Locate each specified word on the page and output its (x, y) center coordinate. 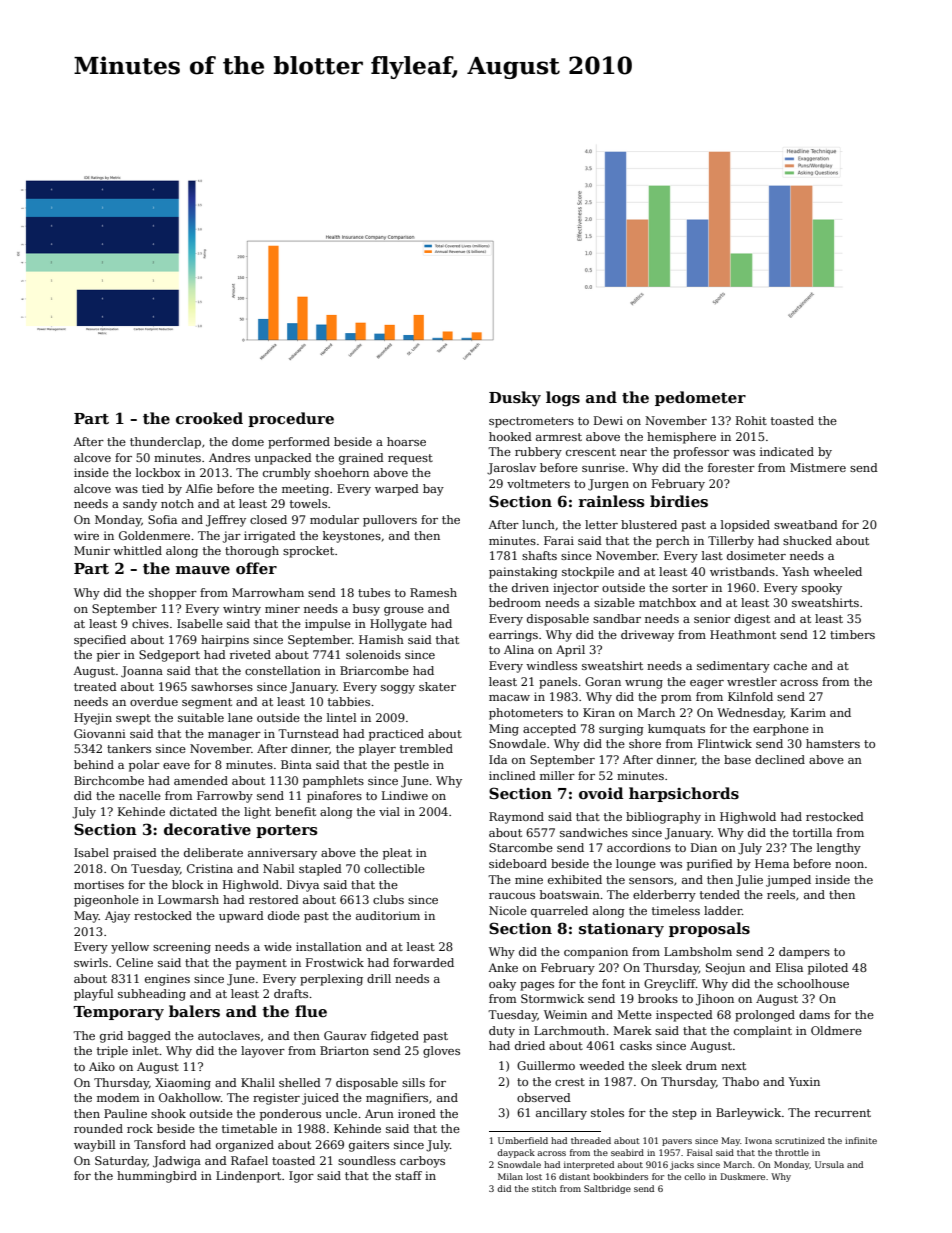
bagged (149, 1037)
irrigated (270, 537)
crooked (209, 418)
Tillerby (731, 542)
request (410, 459)
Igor (301, 1177)
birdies (679, 501)
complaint (763, 1032)
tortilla (812, 832)
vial (389, 811)
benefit (295, 811)
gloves (441, 1052)
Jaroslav (511, 469)
